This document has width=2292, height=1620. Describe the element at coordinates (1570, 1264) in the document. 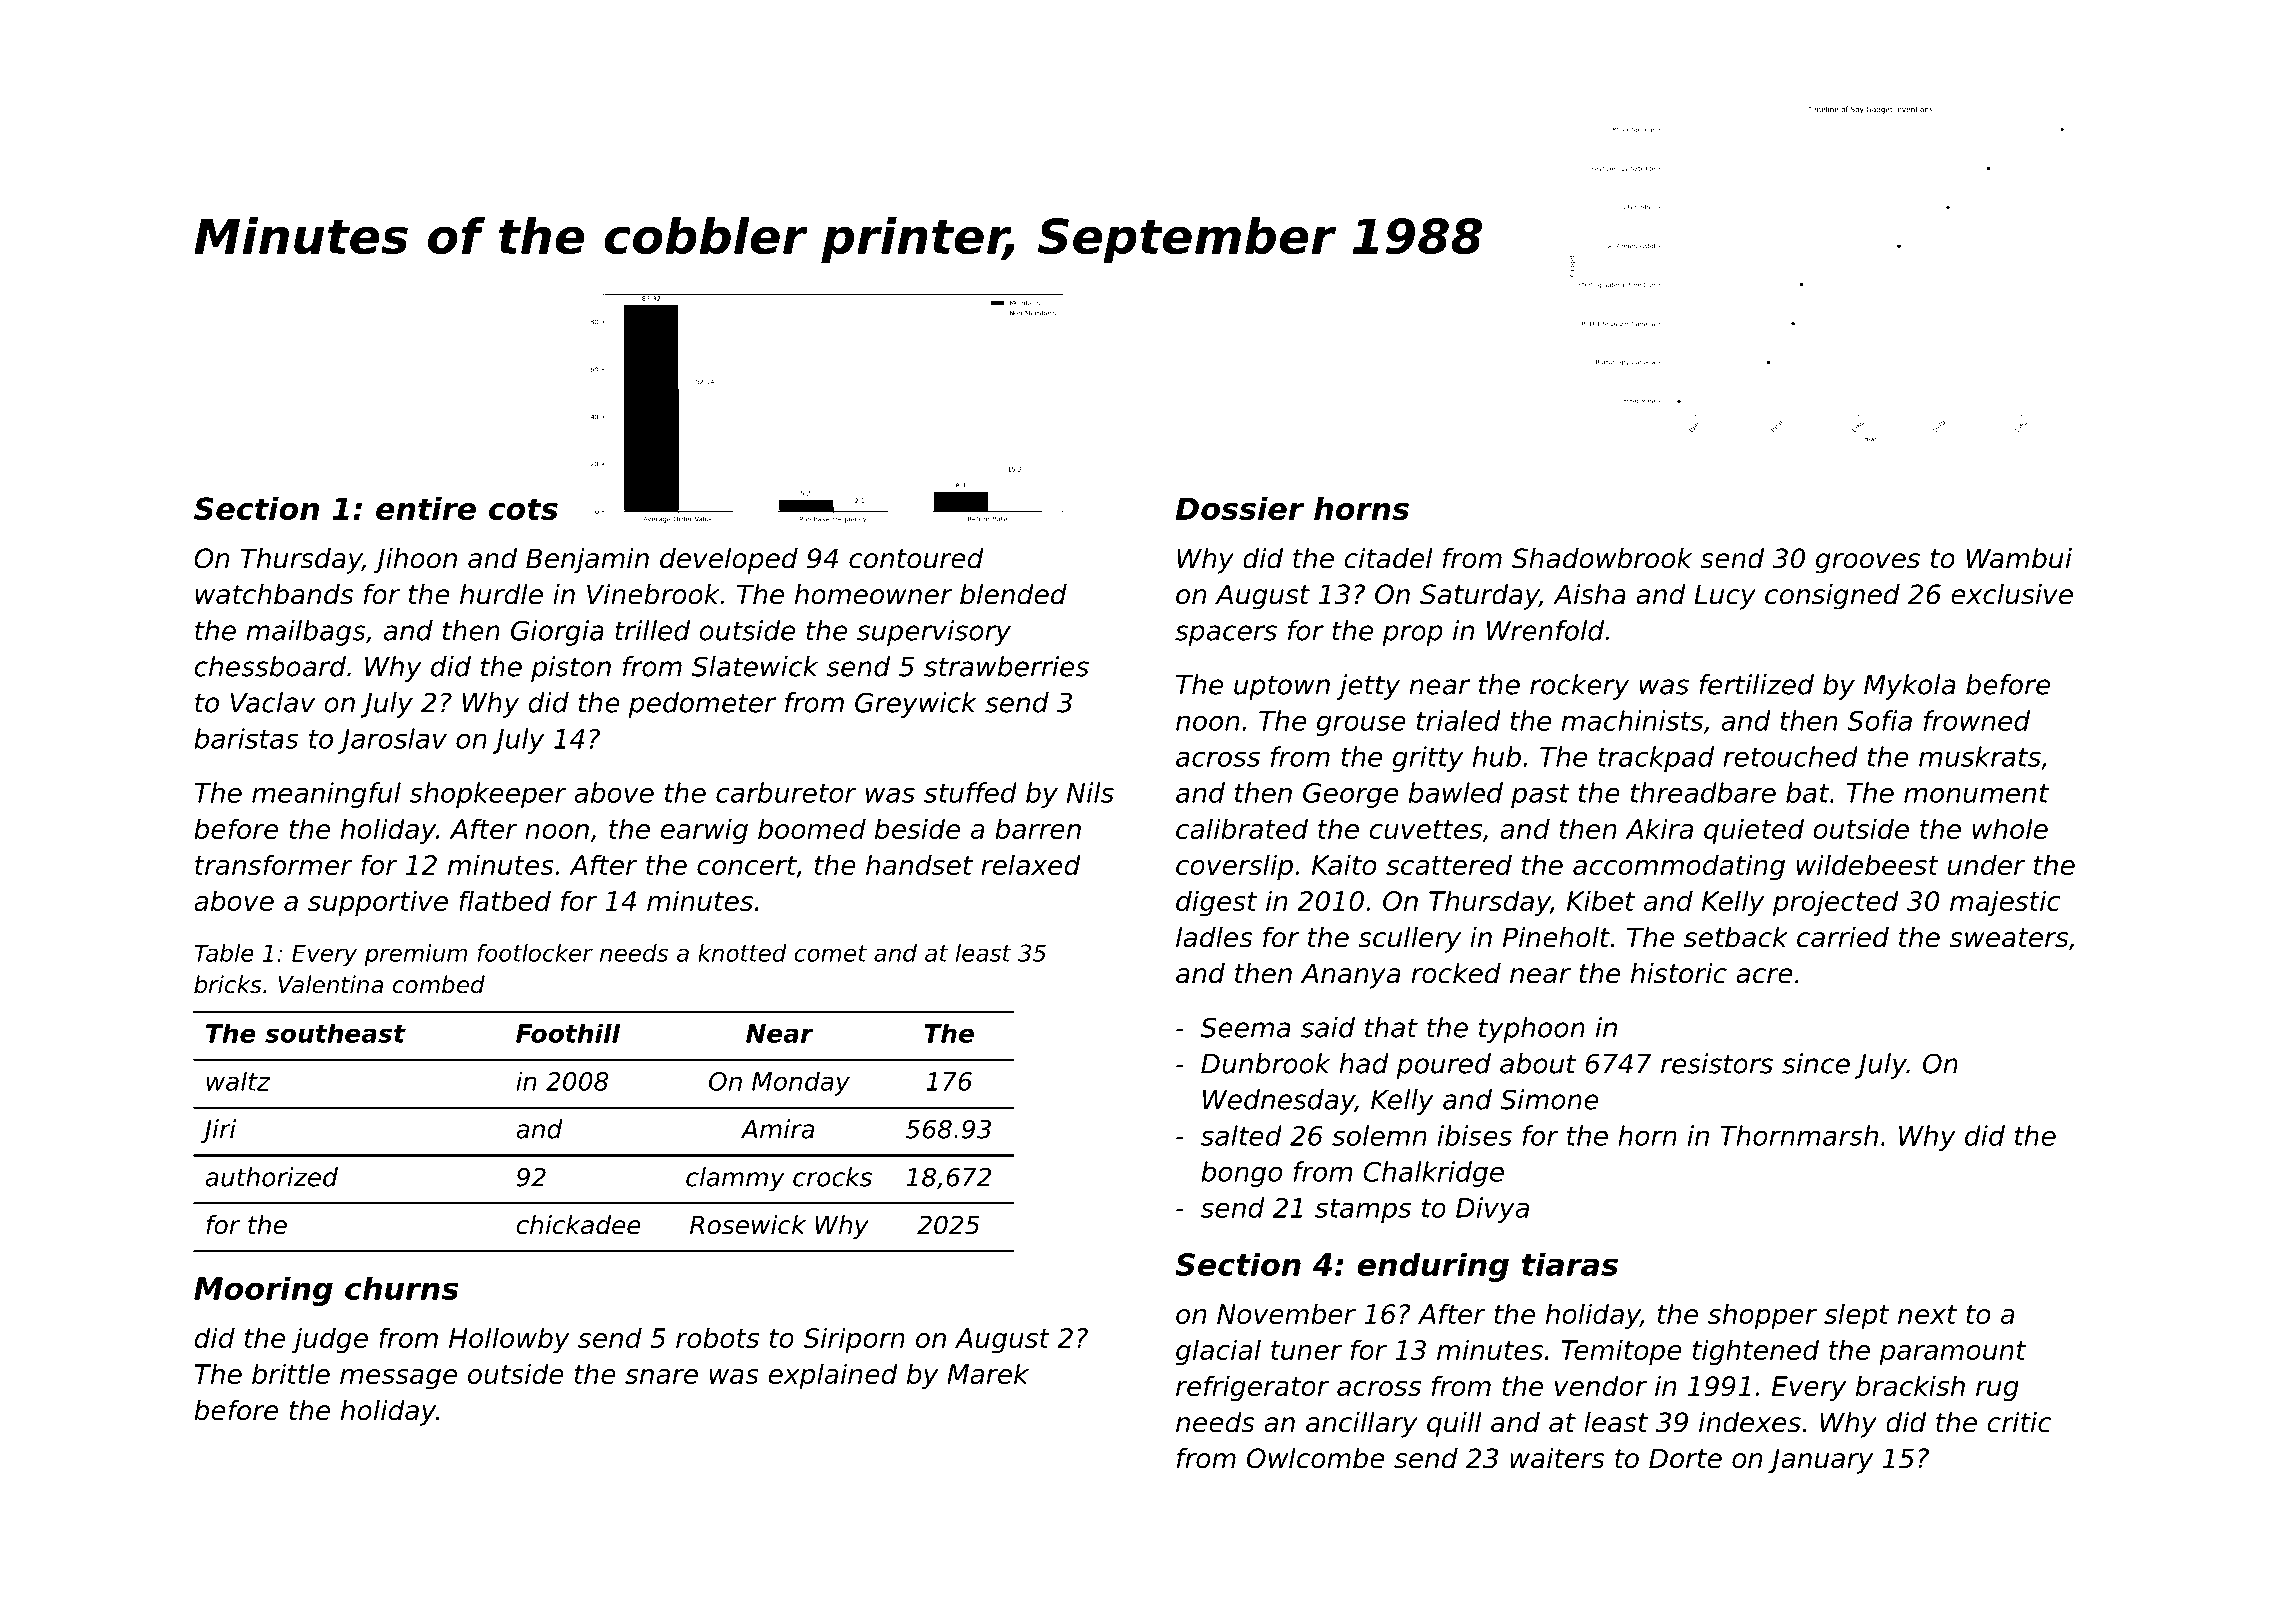

I see `tiaras` at that location.
